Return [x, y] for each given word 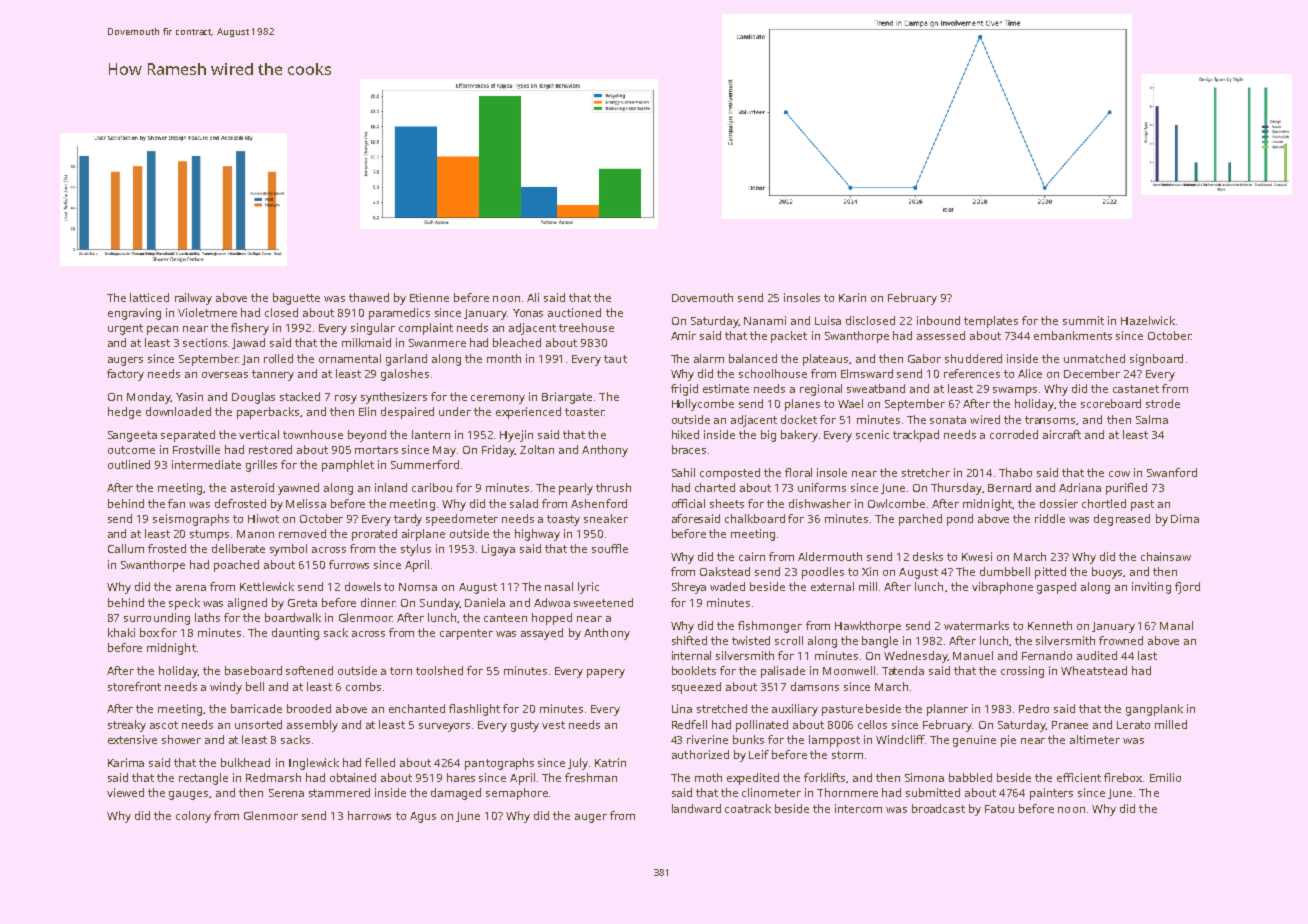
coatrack [748, 808]
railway [193, 299]
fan [176, 503]
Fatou [999, 809]
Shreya [689, 588]
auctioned [574, 312]
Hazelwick [1148, 320]
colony [193, 817]
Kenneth [1050, 625]
